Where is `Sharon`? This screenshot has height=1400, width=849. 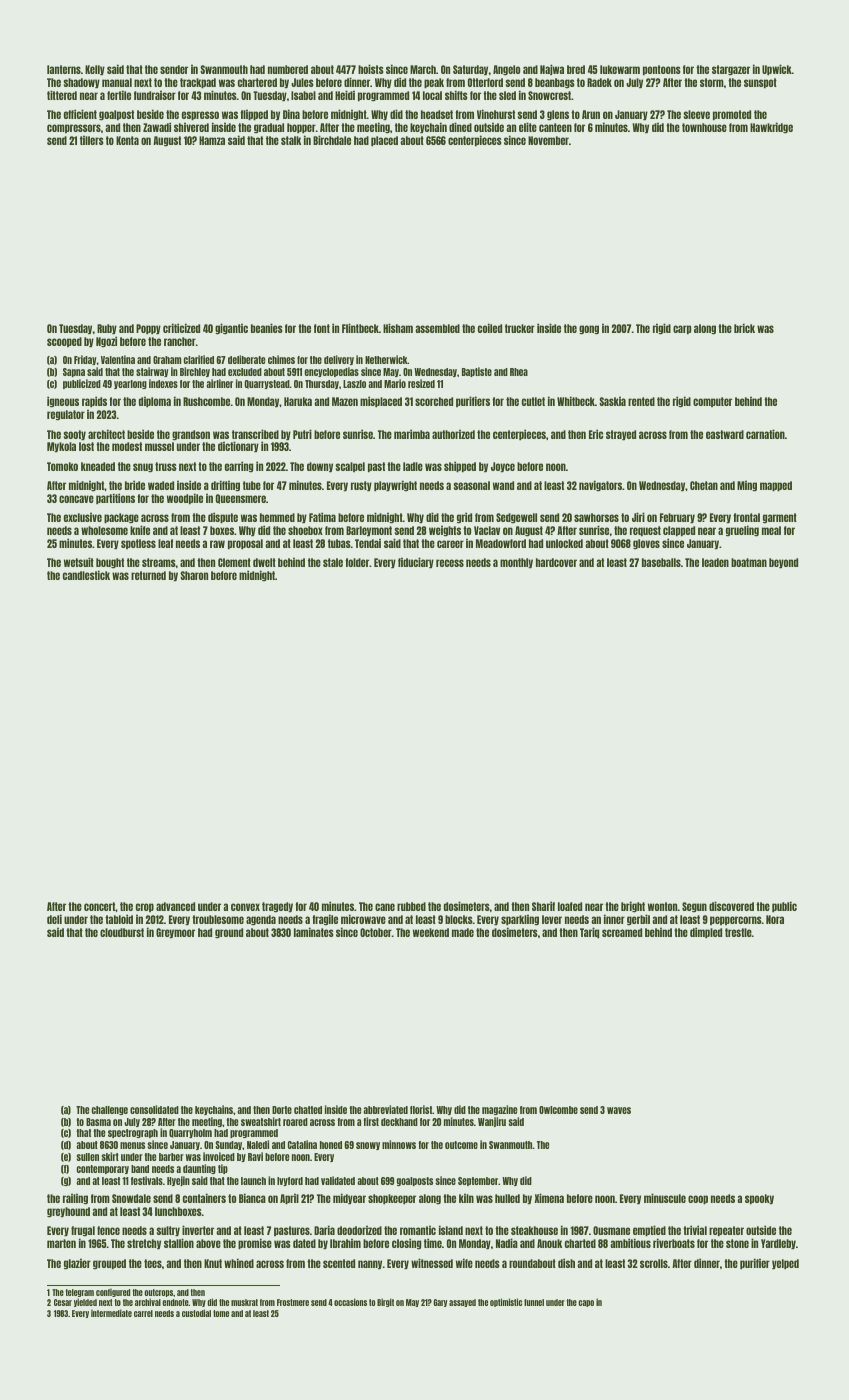
Sharon is located at coordinates (194, 575).
